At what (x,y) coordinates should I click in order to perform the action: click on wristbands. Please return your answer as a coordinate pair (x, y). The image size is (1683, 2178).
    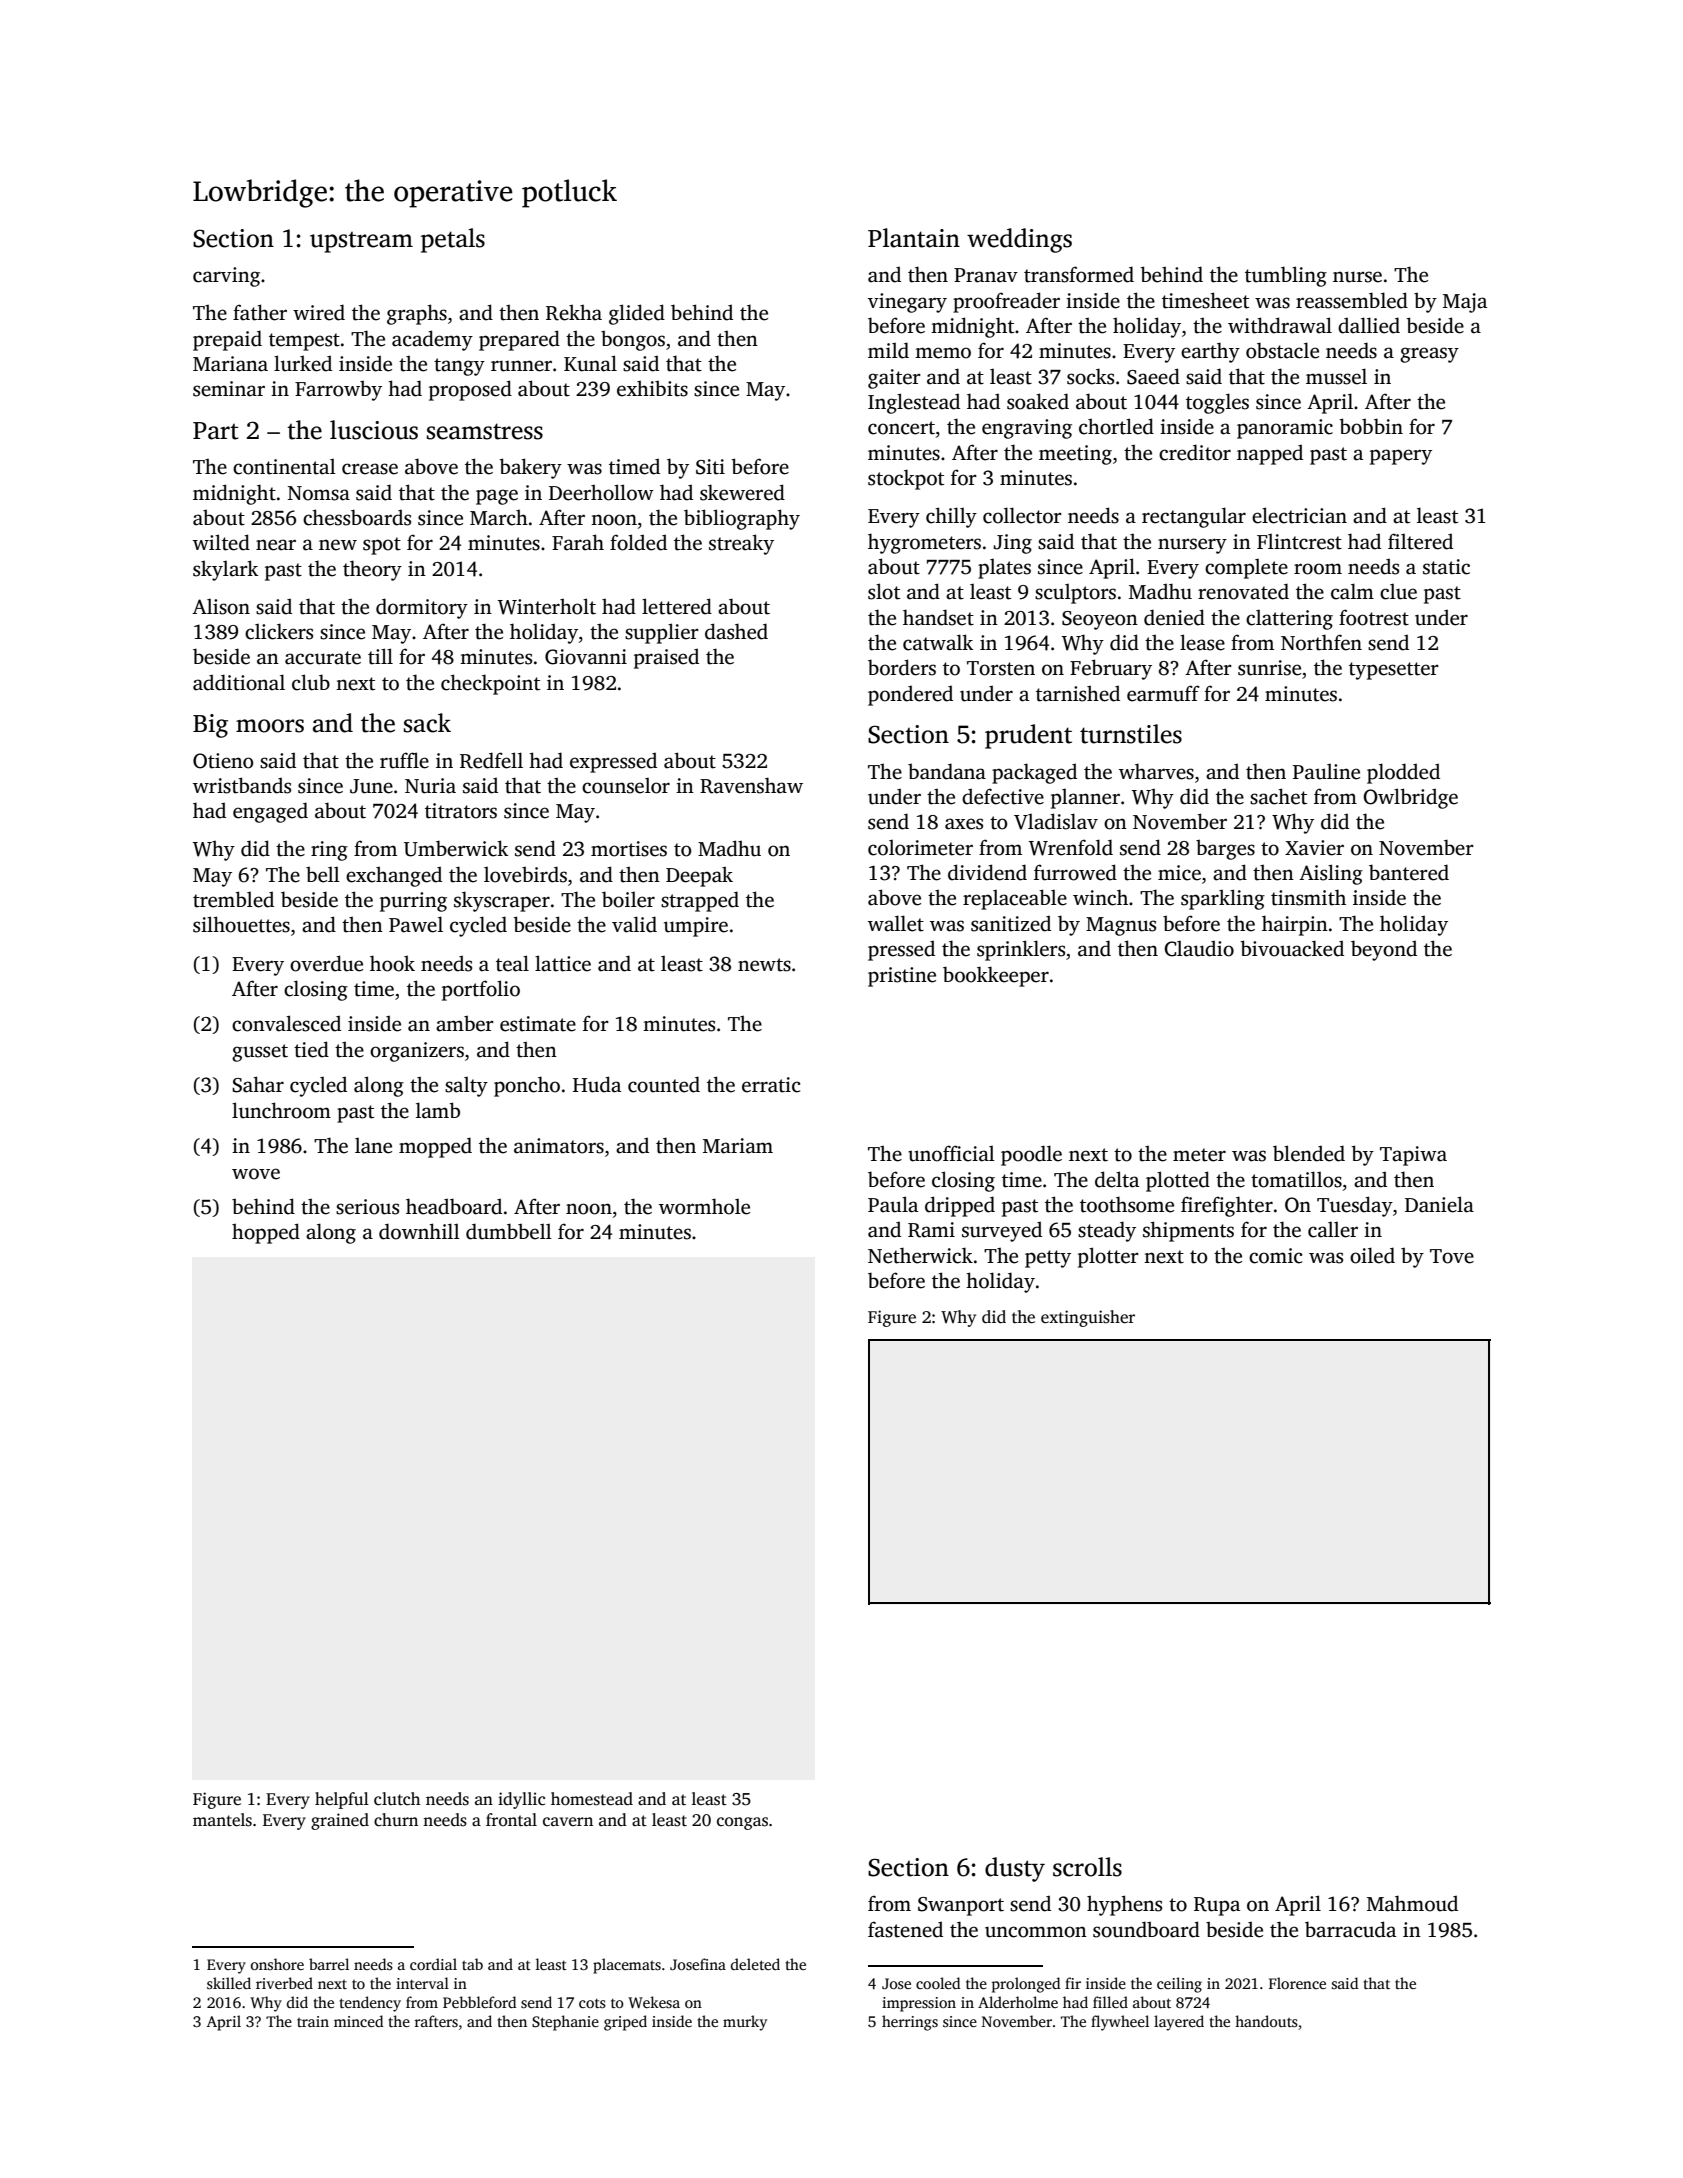
    Looking at the image, I should click on (242, 785).
